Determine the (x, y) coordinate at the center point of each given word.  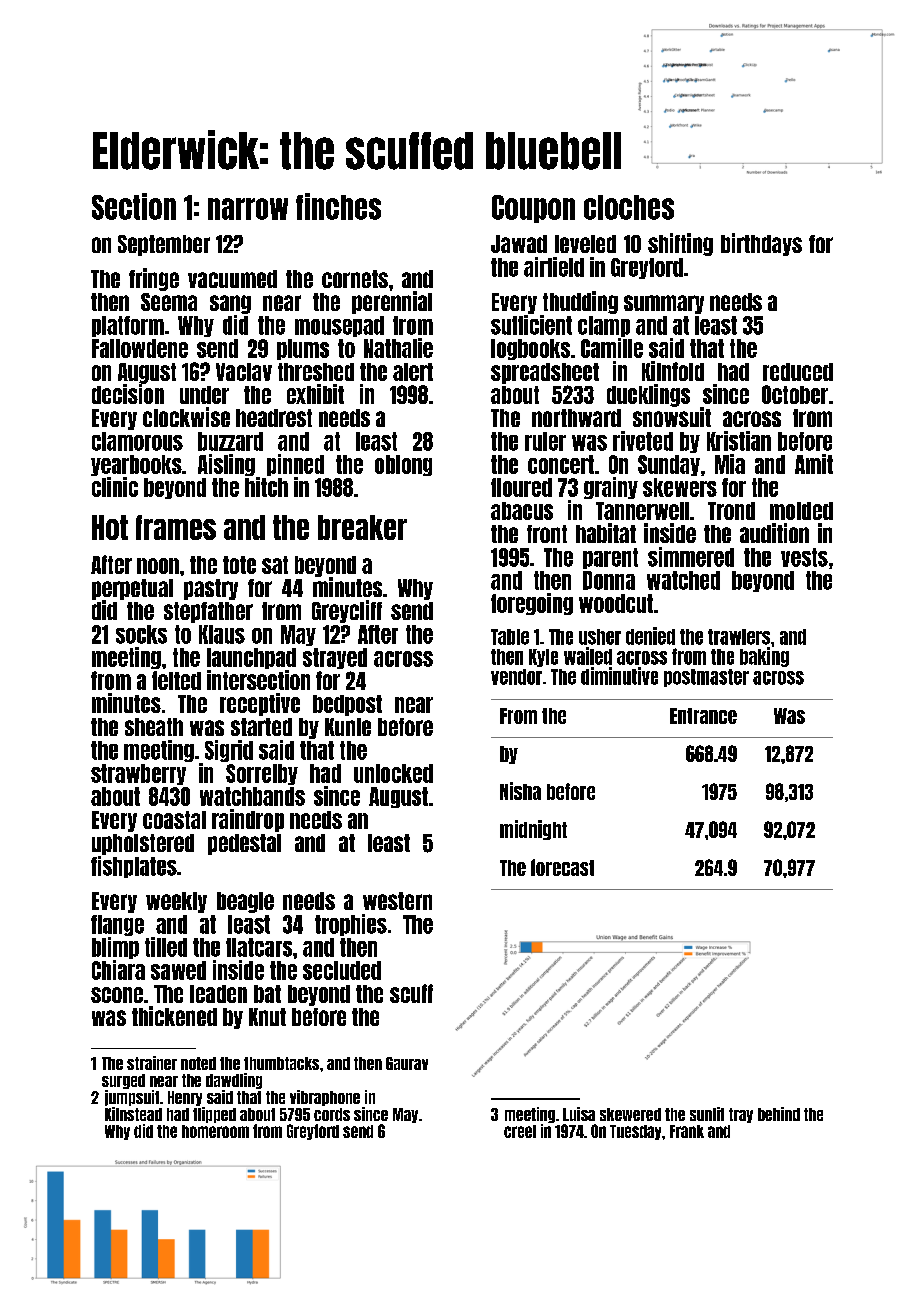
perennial (392, 302)
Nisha (520, 791)
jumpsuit (132, 1098)
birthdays (761, 244)
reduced (798, 372)
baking (764, 657)
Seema (169, 302)
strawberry (138, 774)
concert (561, 464)
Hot (110, 527)
